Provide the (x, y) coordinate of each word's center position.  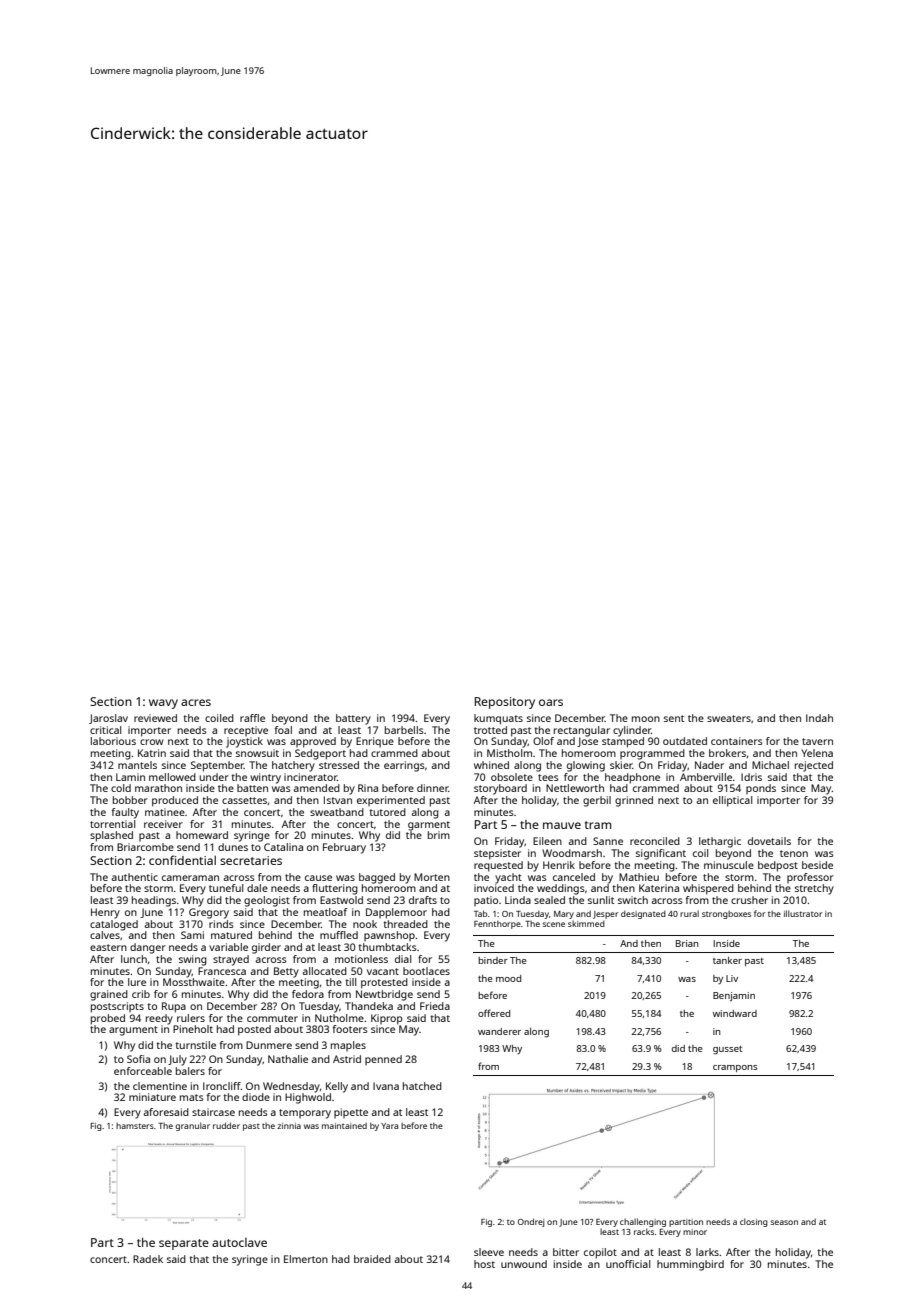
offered (494, 1013)
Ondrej (531, 1222)
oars (551, 702)
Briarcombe (145, 847)
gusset (727, 1050)
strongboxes (726, 915)
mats (192, 1097)
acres (196, 702)
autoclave (239, 1242)
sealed (549, 900)
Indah (819, 718)
